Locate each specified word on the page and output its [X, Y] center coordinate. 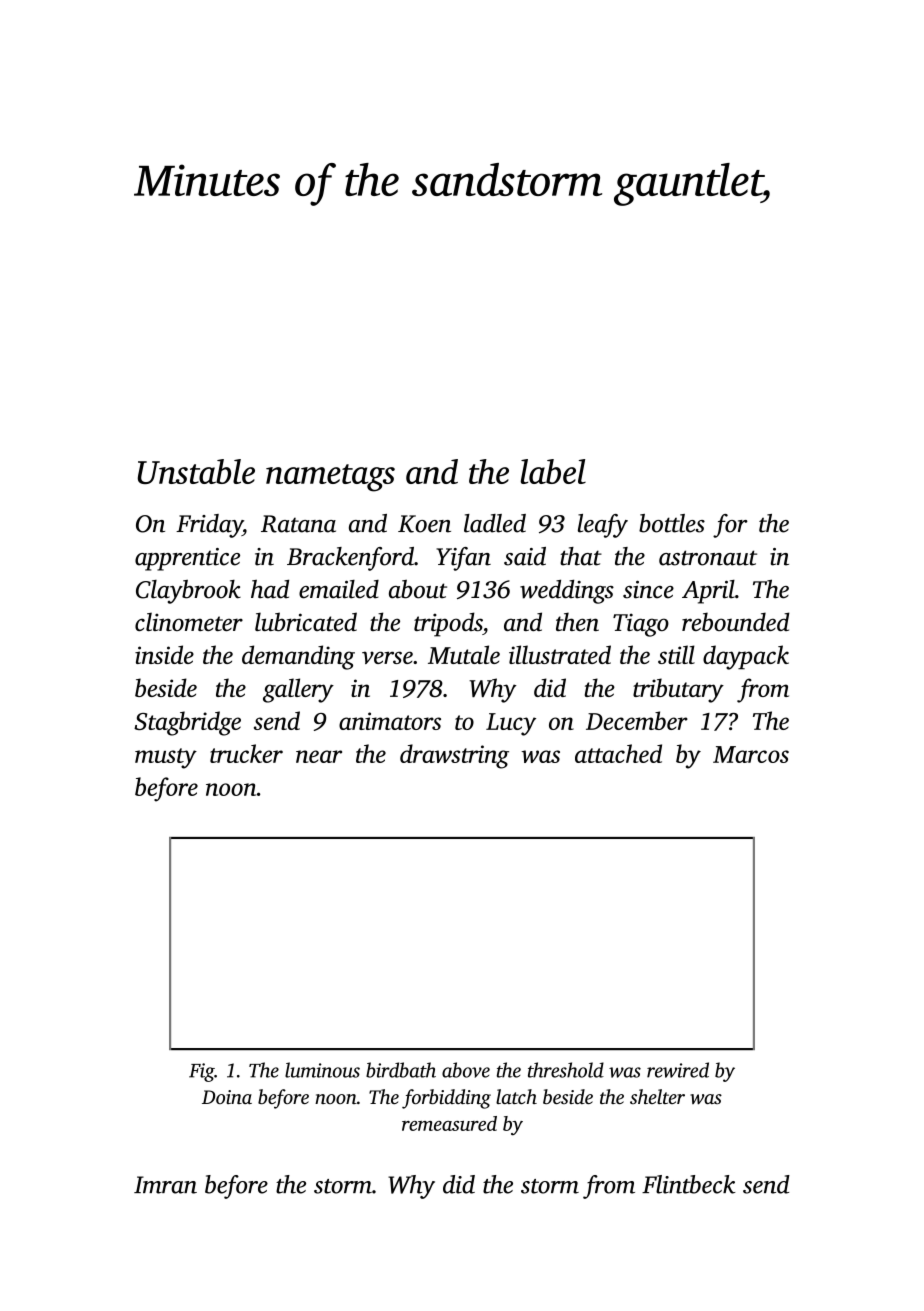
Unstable [196, 471]
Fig [202, 1072]
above [466, 1070]
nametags [330, 478]
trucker [246, 753]
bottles [672, 523]
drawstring [454, 756]
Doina [227, 1097]
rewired [678, 1070]
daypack [746, 657]
